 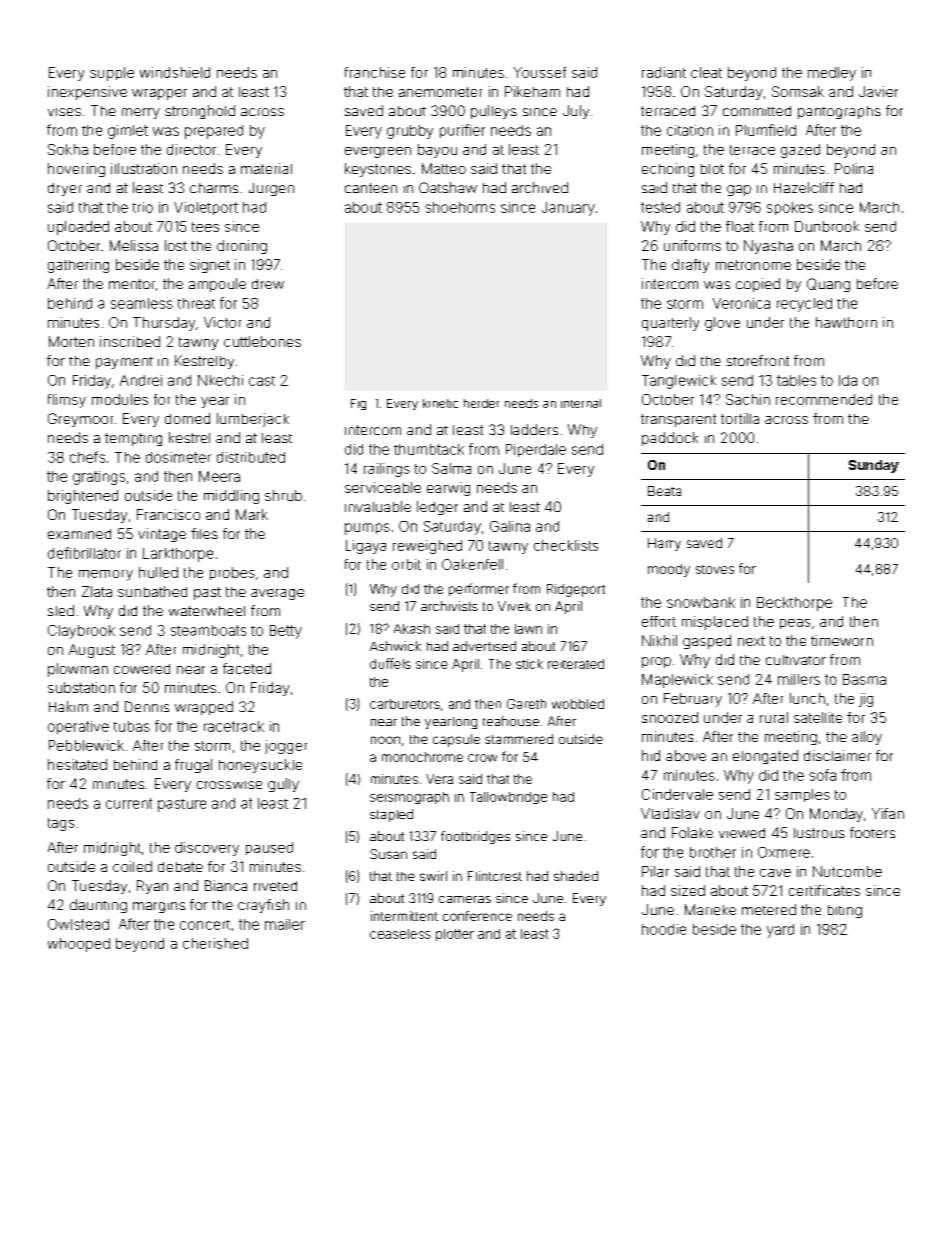 I want to click on Beata, so click(x=664, y=491).
